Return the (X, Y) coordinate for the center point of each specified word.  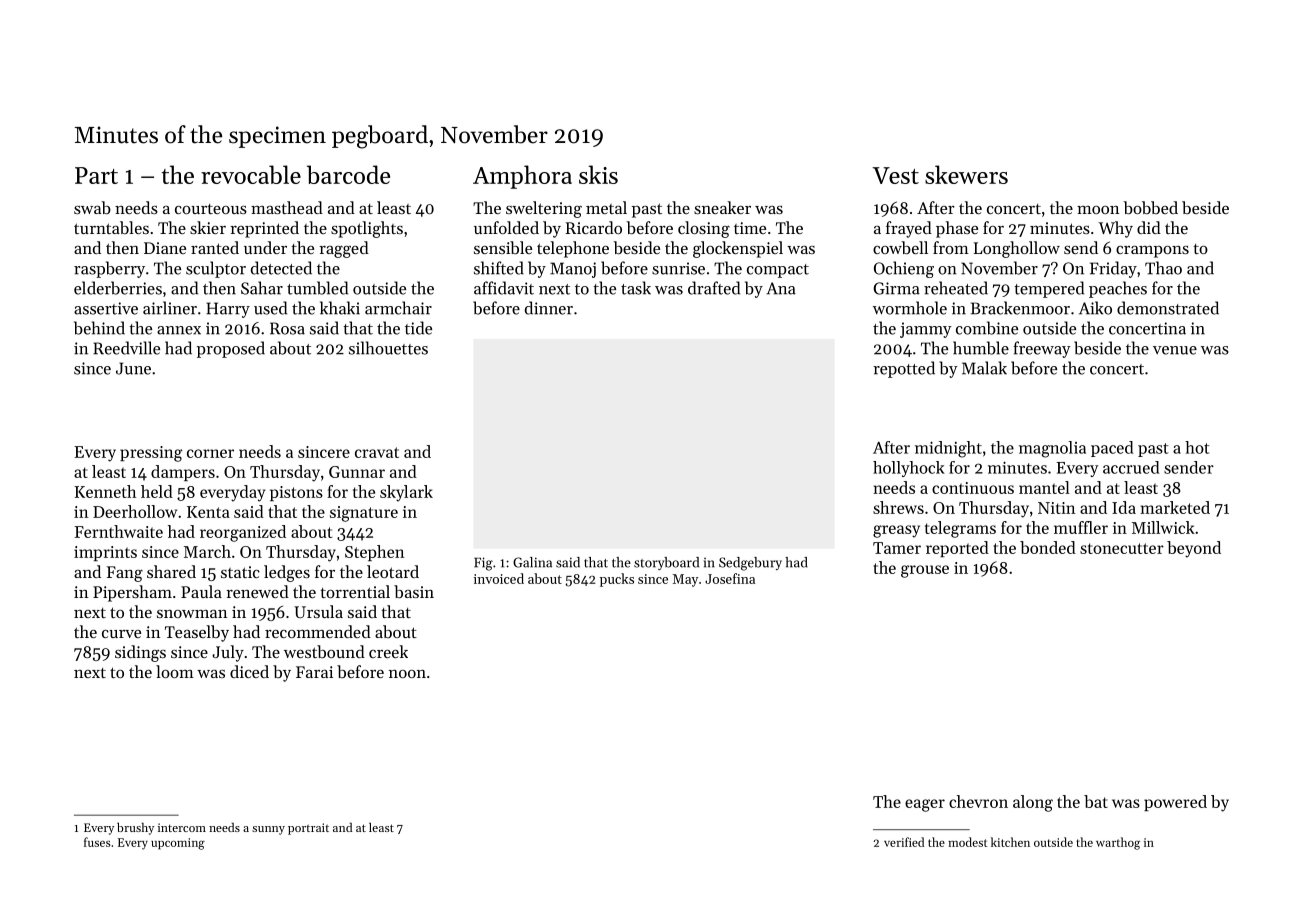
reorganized (243, 533)
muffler (1081, 527)
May (685, 580)
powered (1175, 803)
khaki (340, 308)
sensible (503, 247)
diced (249, 671)
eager (925, 805)
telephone (573, 249)
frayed (909, 229)
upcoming (178, 844)
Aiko (1095, 308)
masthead (287, 207)
